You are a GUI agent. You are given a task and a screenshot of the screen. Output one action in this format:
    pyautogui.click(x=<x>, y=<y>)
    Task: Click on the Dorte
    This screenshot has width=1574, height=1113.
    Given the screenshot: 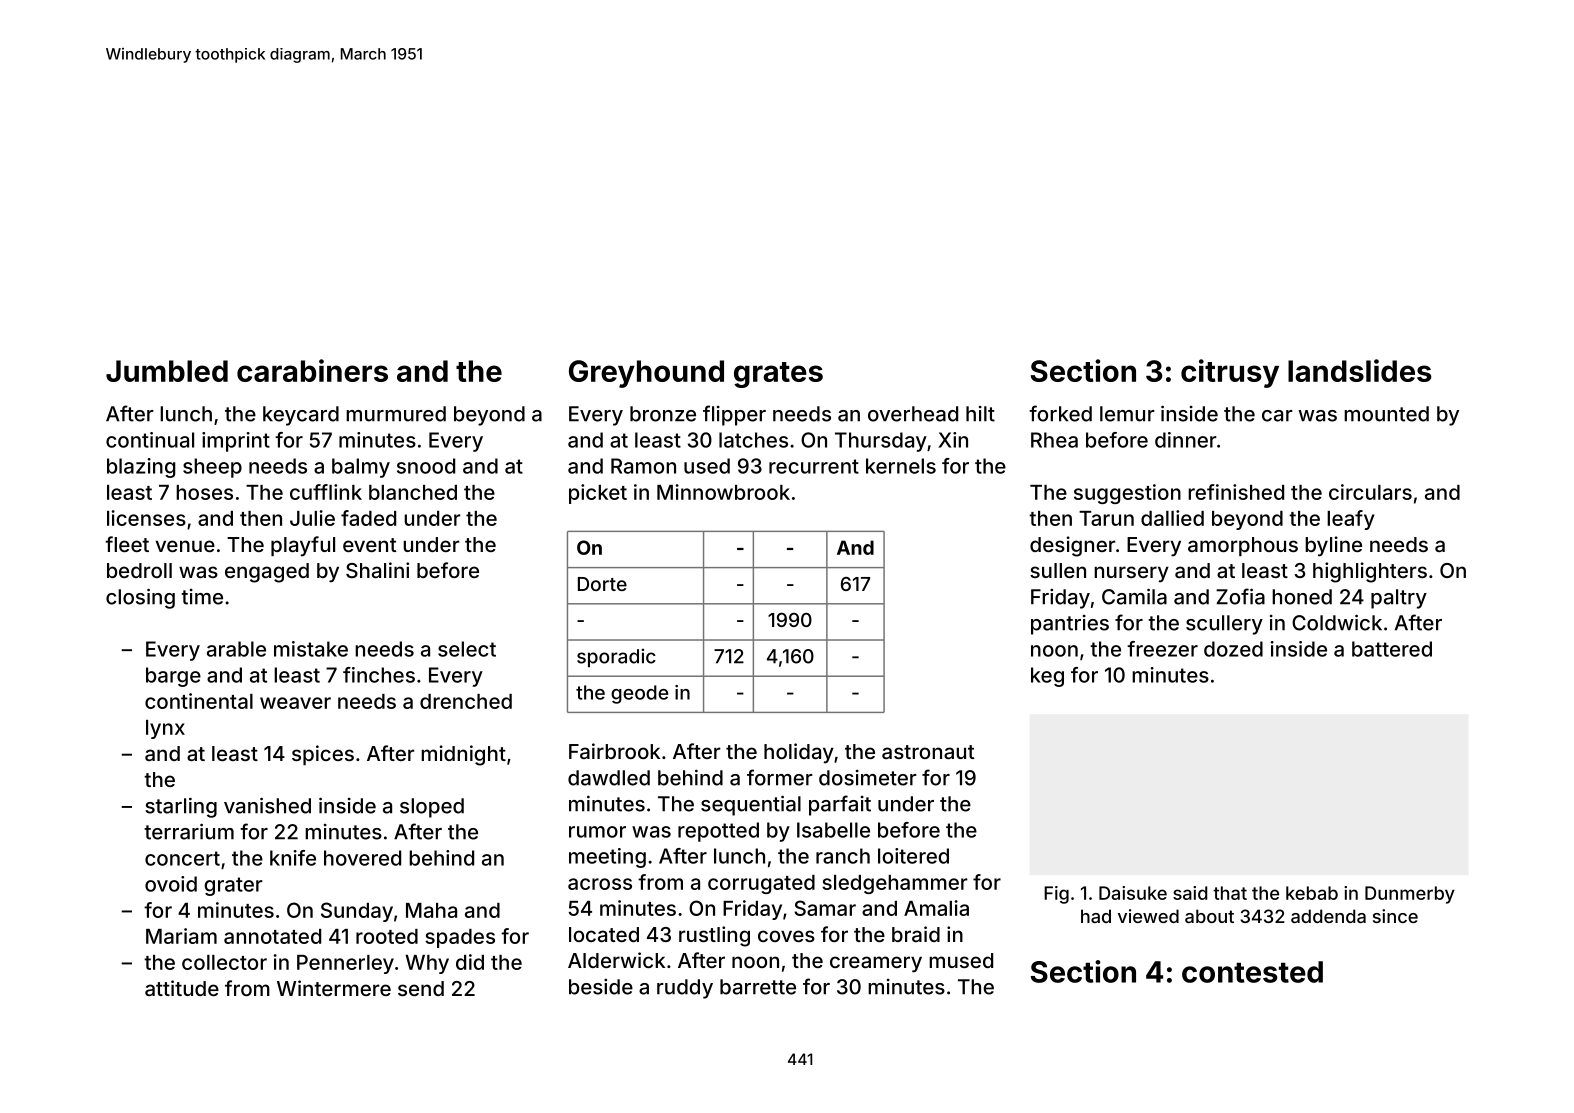 What is the action you would take?
    pyautogui.click(x=602, y=584)
